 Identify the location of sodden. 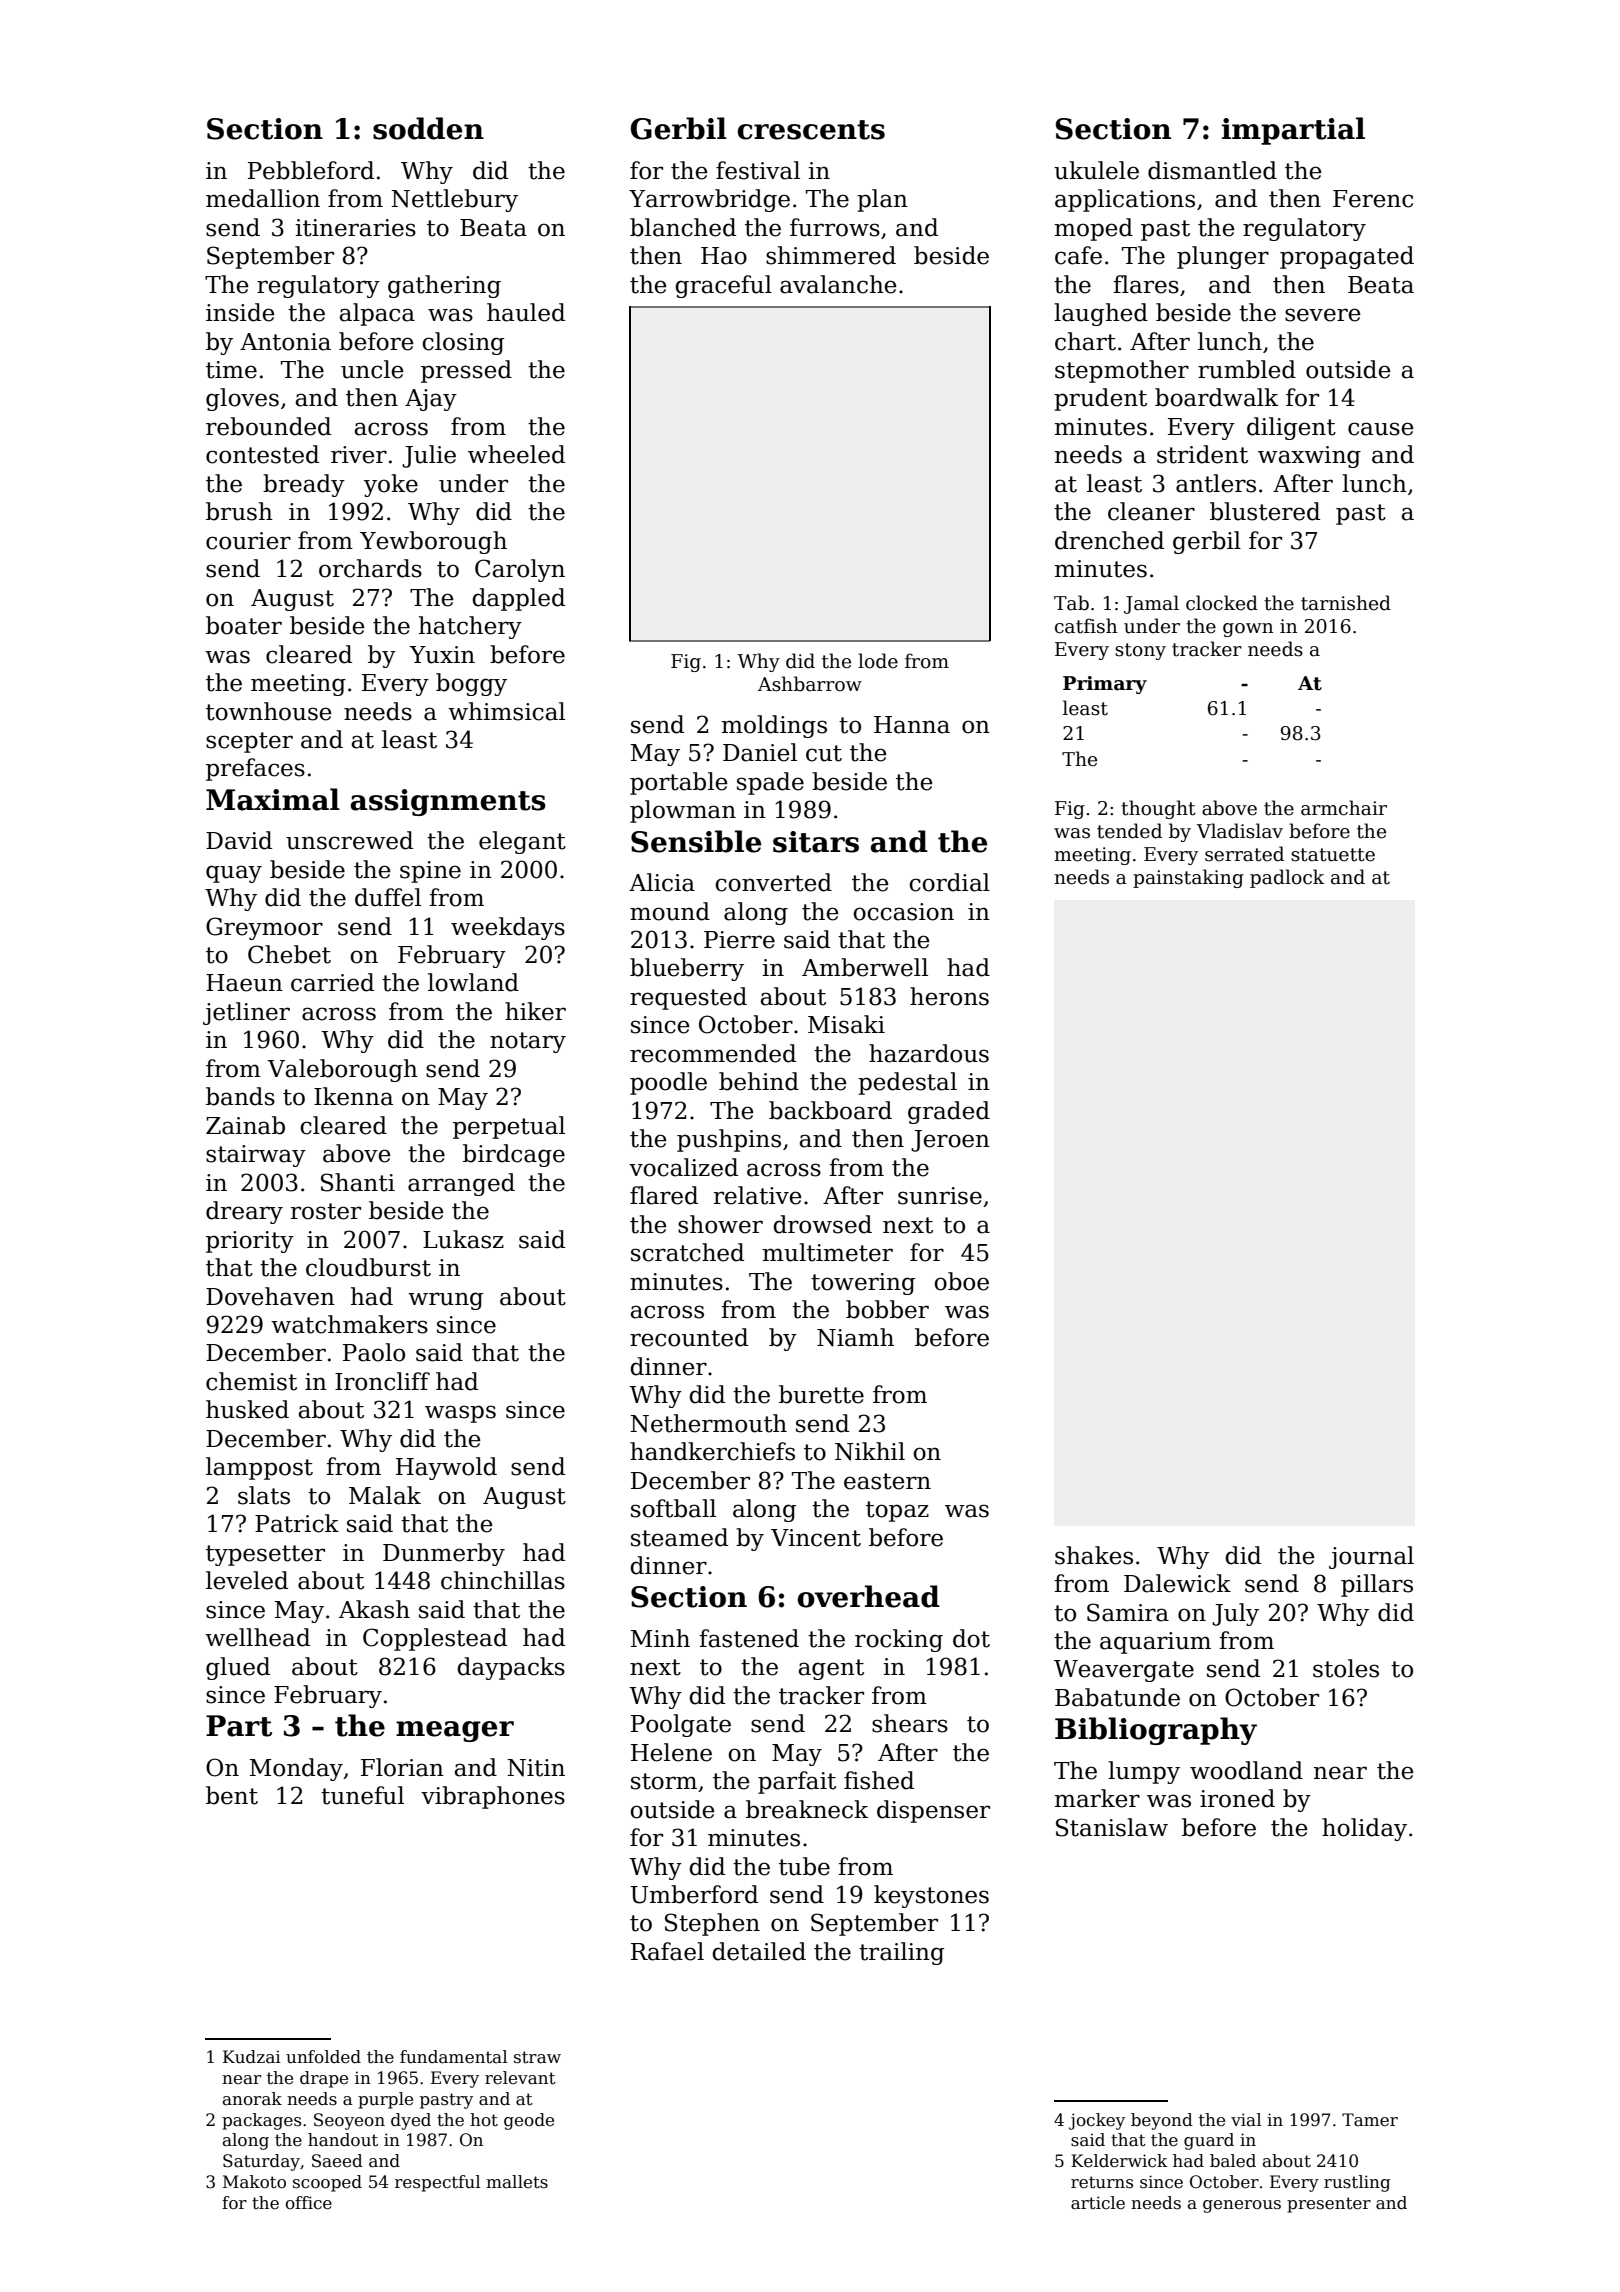
(428, 128).
